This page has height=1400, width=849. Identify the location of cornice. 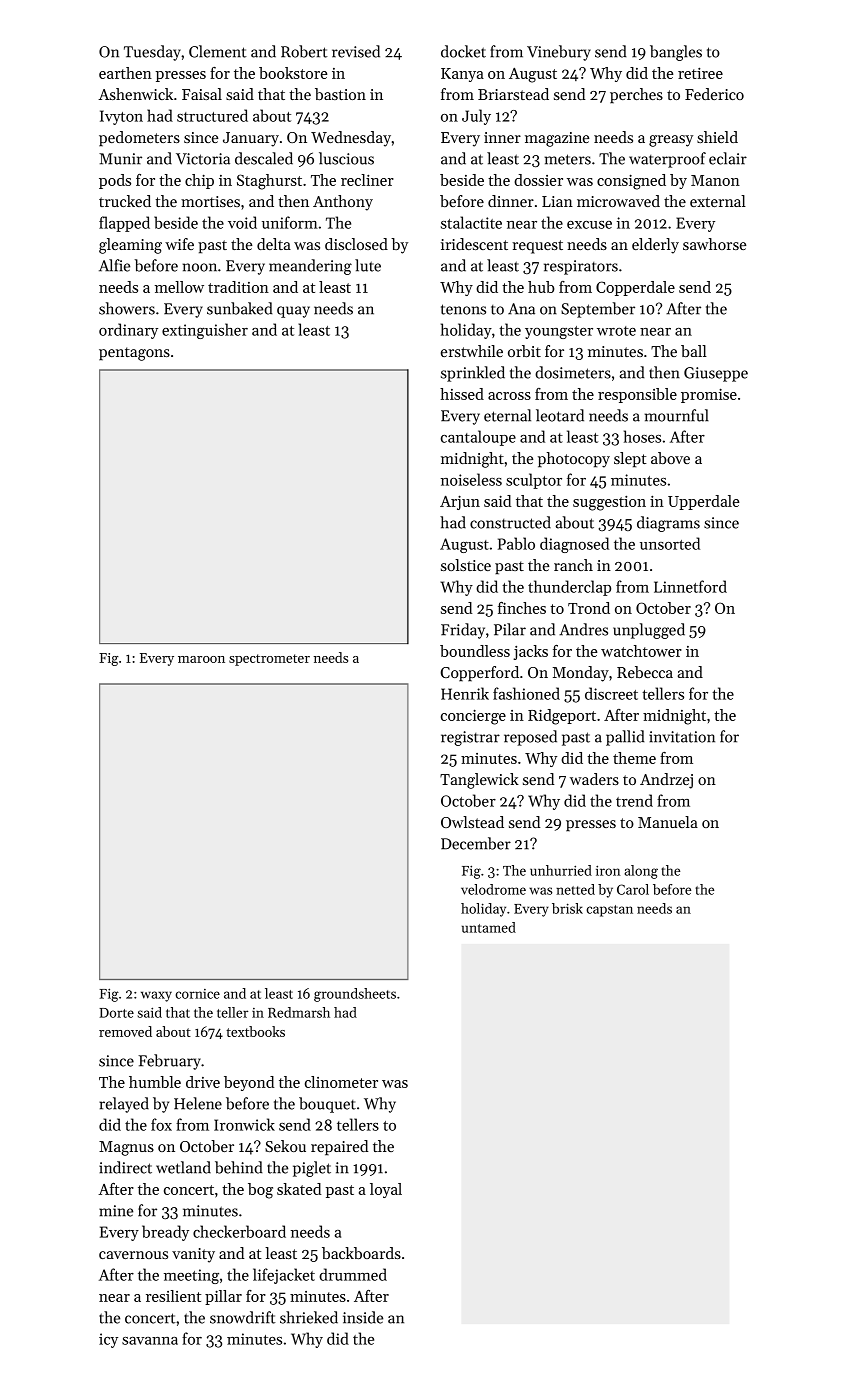
(197, 994).
